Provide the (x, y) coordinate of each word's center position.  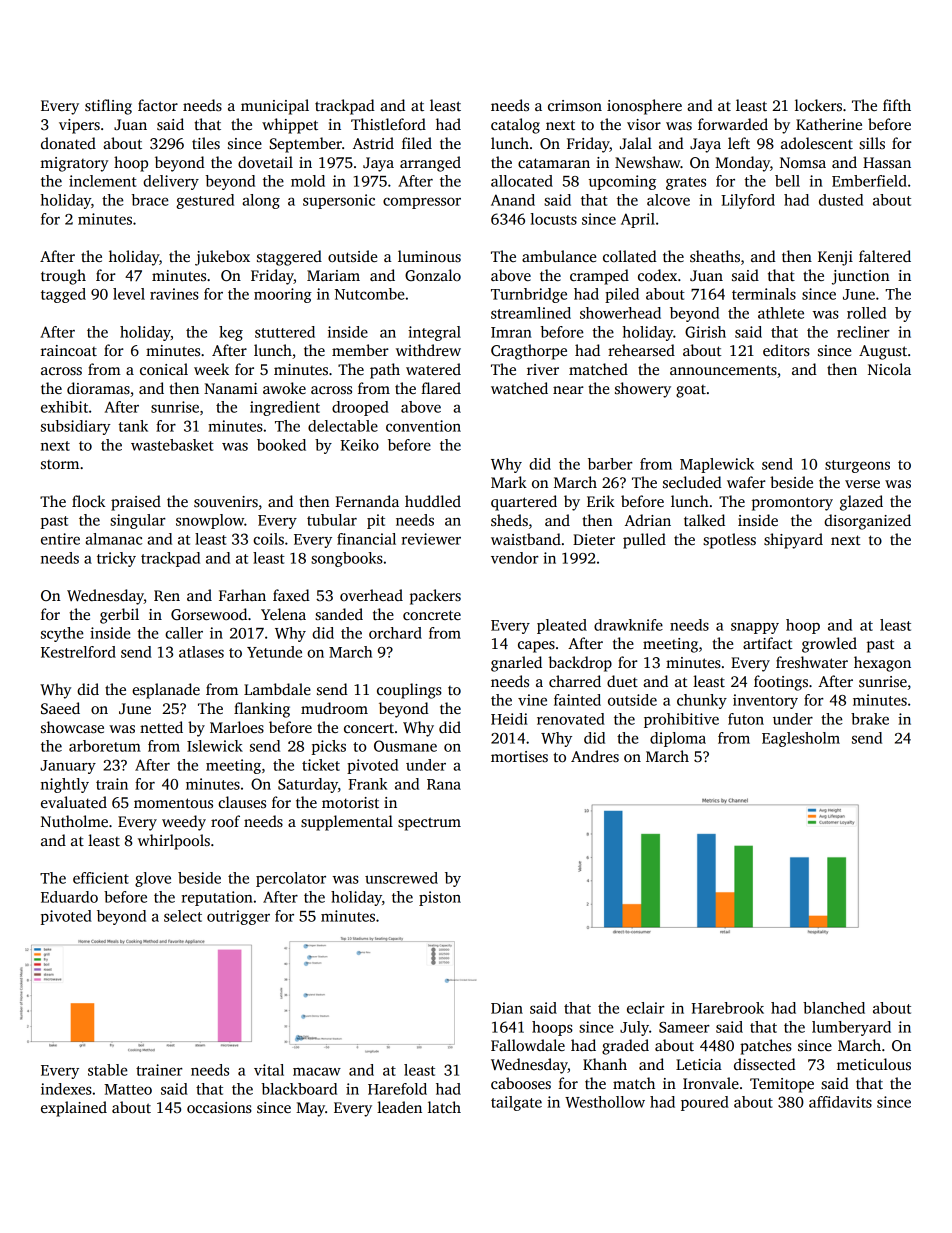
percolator (291, 879)
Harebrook (728, 1008)
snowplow (210, 521)
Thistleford (388, 124)
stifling (108, 107)
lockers (818, 105)
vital (269, 1070)
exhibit (64, 407)
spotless (729, 541)
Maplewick (717, 465)
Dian (507, 1008)
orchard (395, 633)
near (568, 390)
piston (440, 898)
